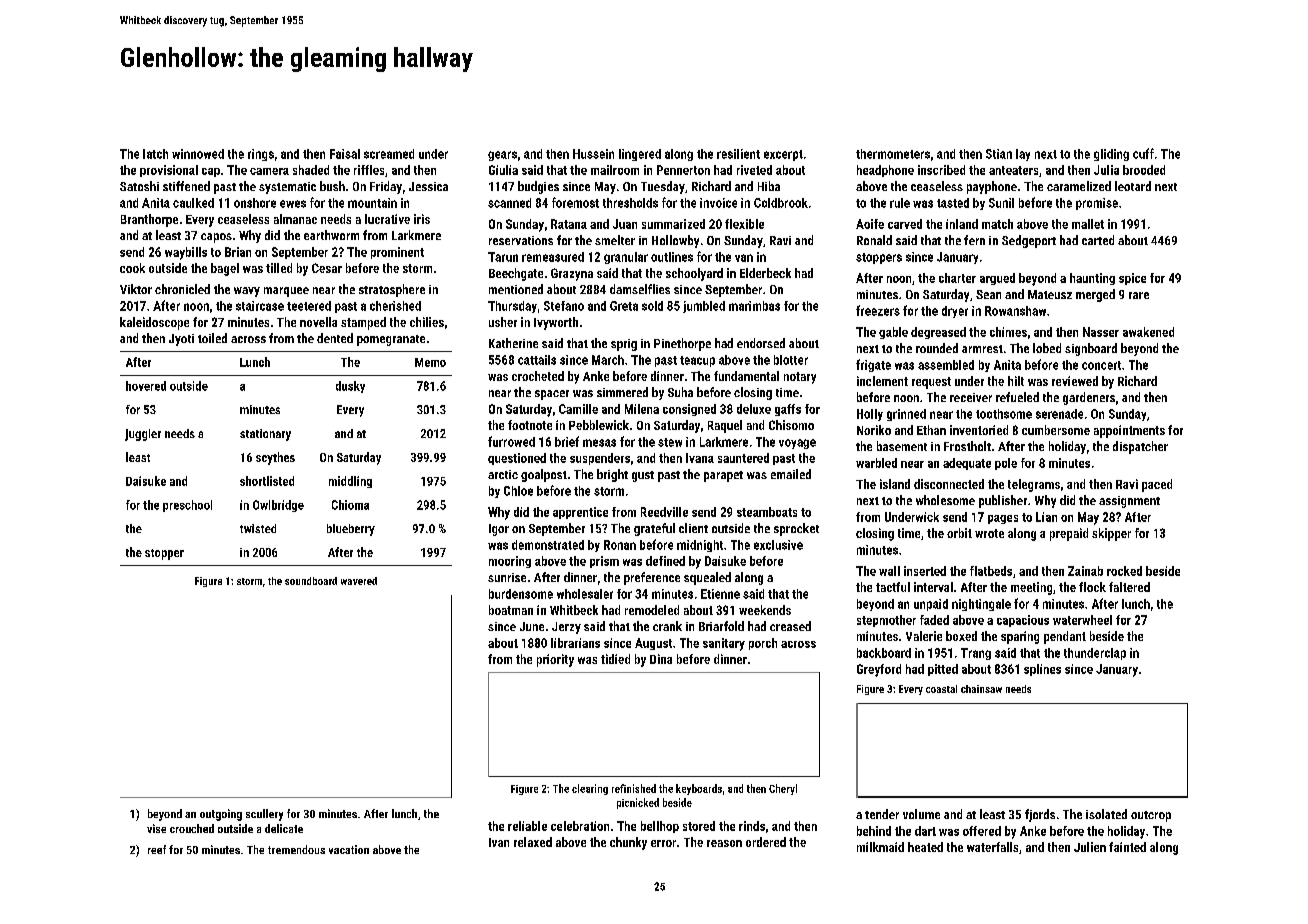 This document has width=1308, height=924. Describe the element at coordinates (267, 481) in the document. I see `shortlisted` at that location.
